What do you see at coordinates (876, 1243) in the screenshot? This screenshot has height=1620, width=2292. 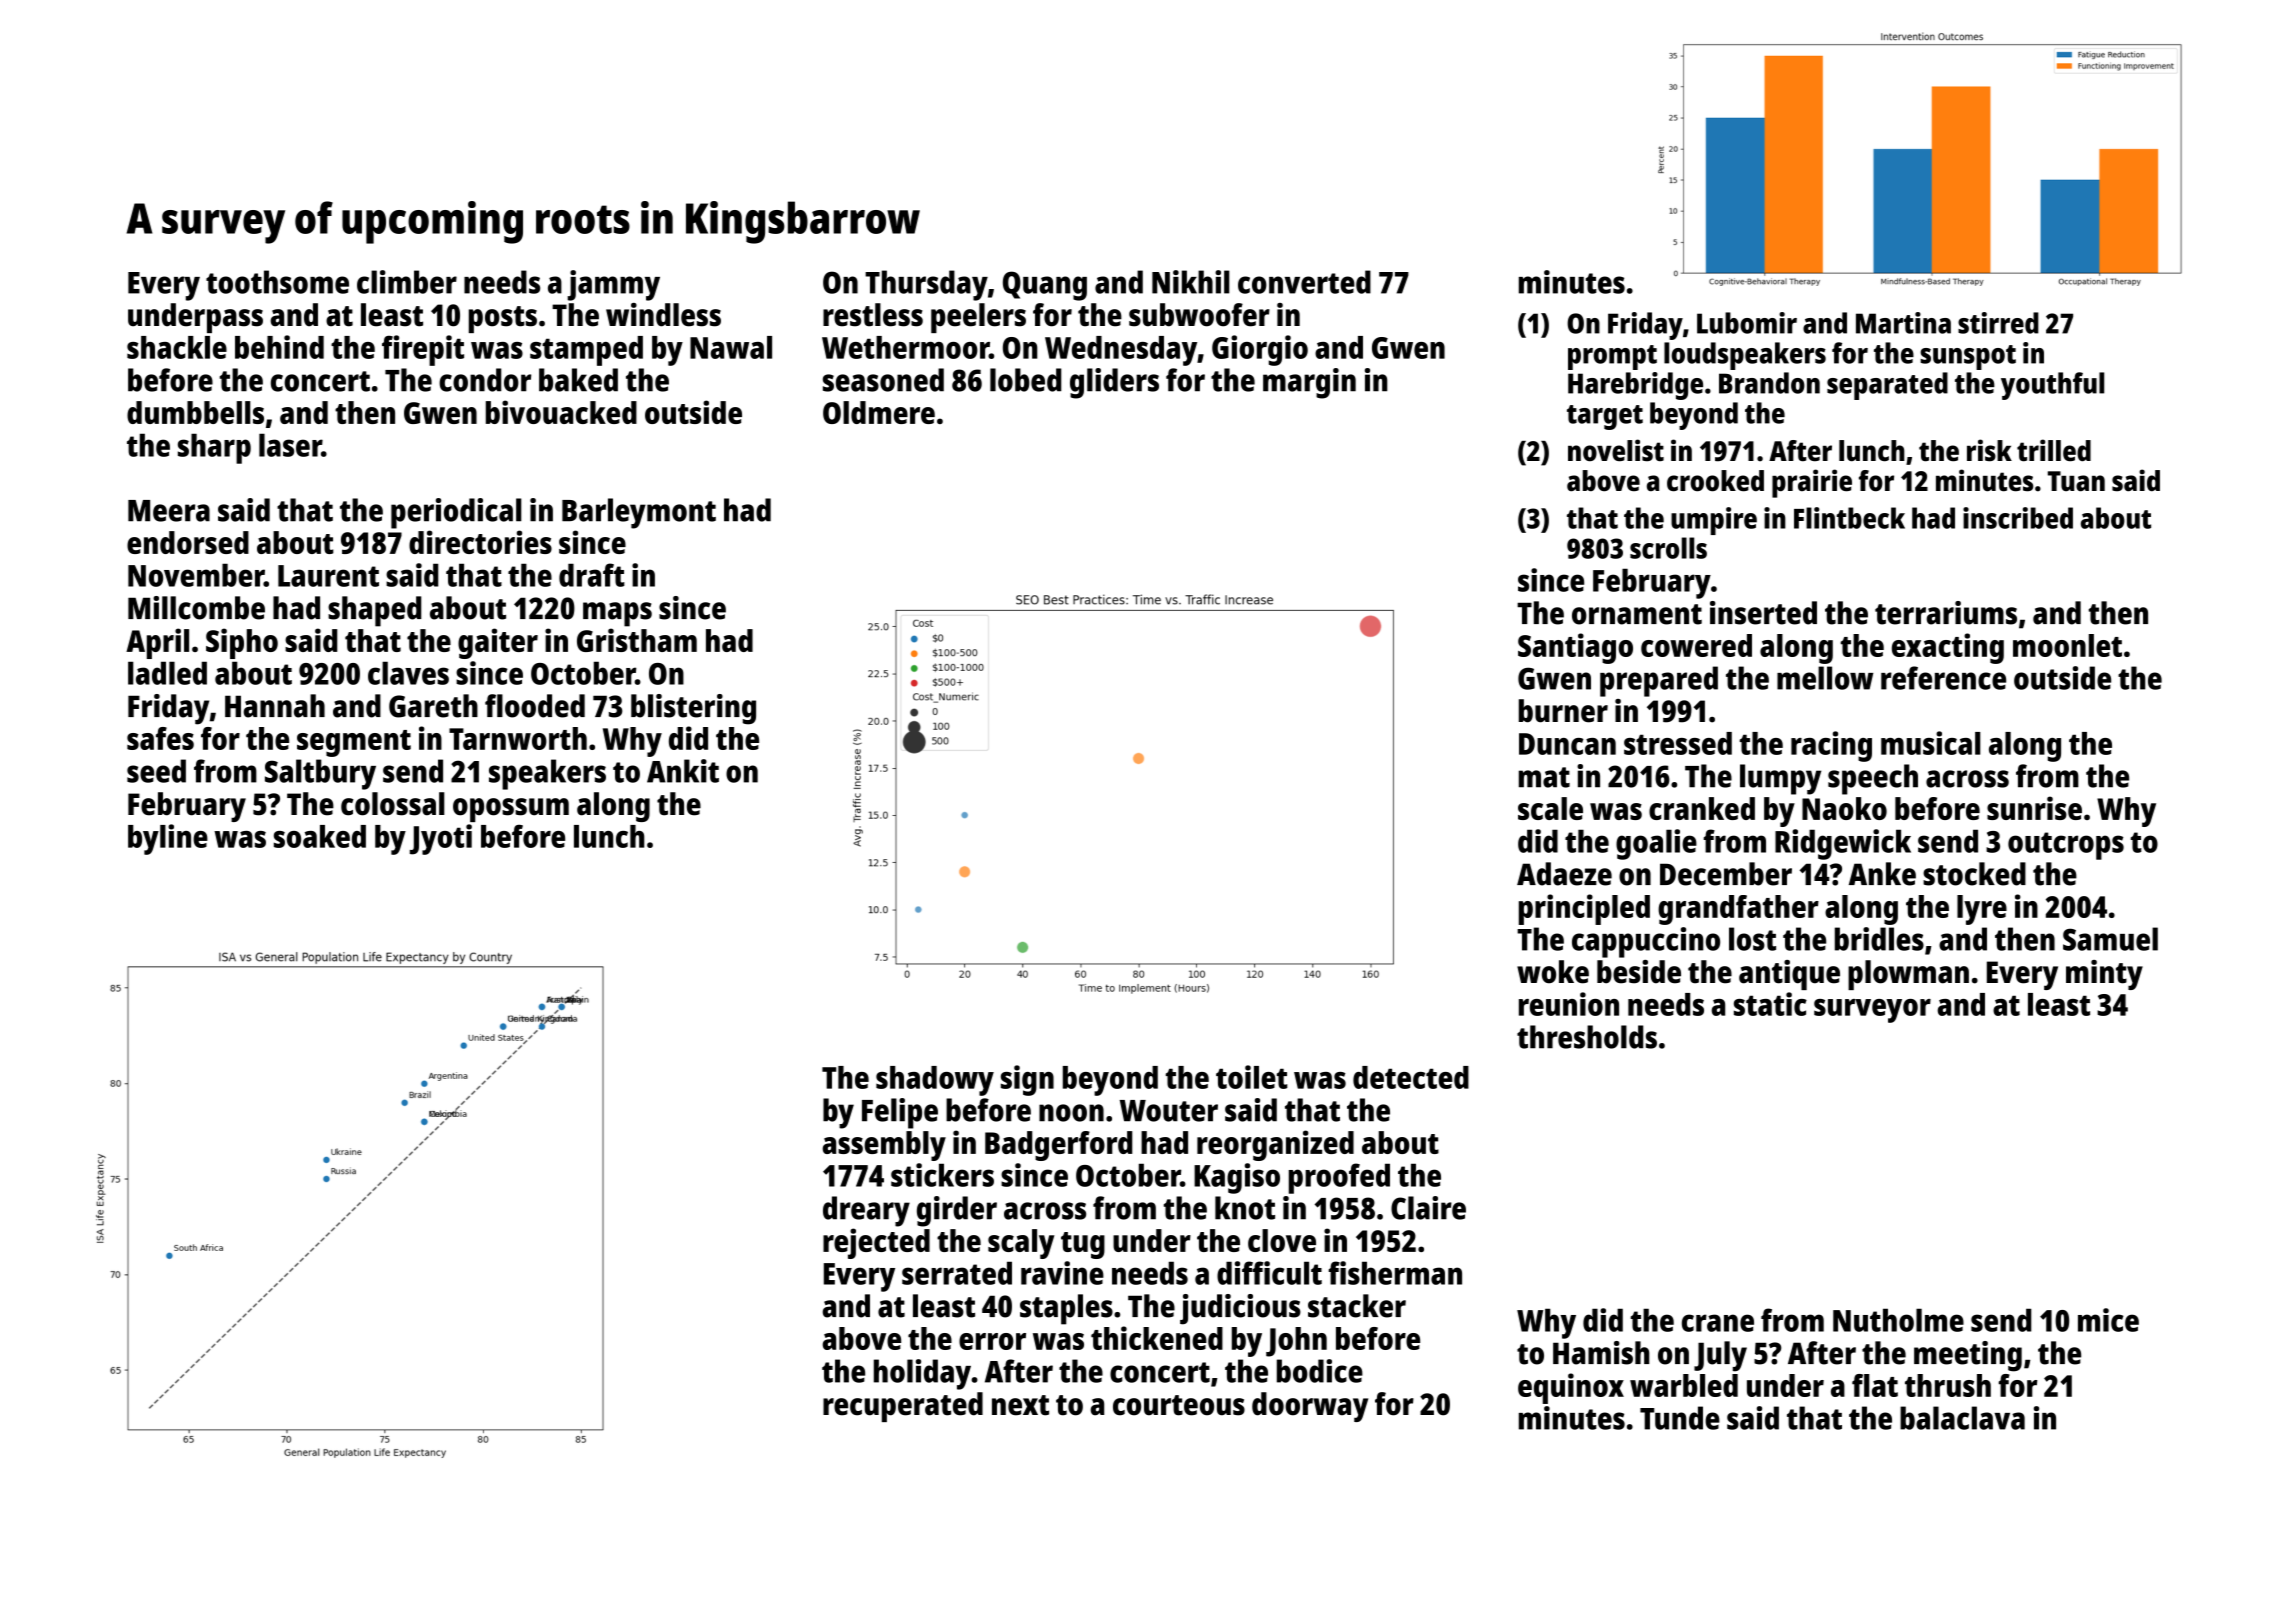 I see `rejected` at bounding box center [876, 1243].
